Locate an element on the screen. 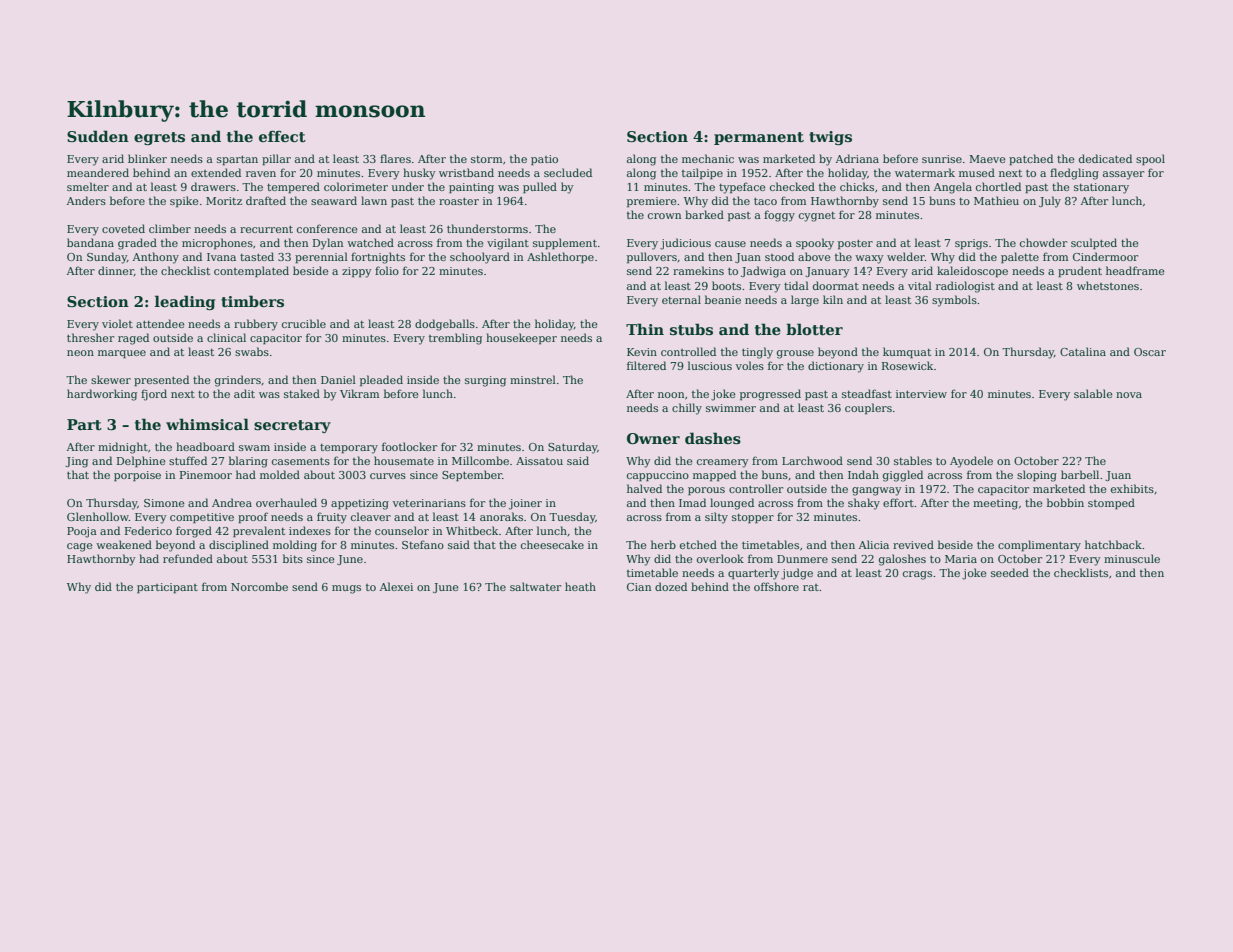  whetstones is located at coordinates (1108, 285).
